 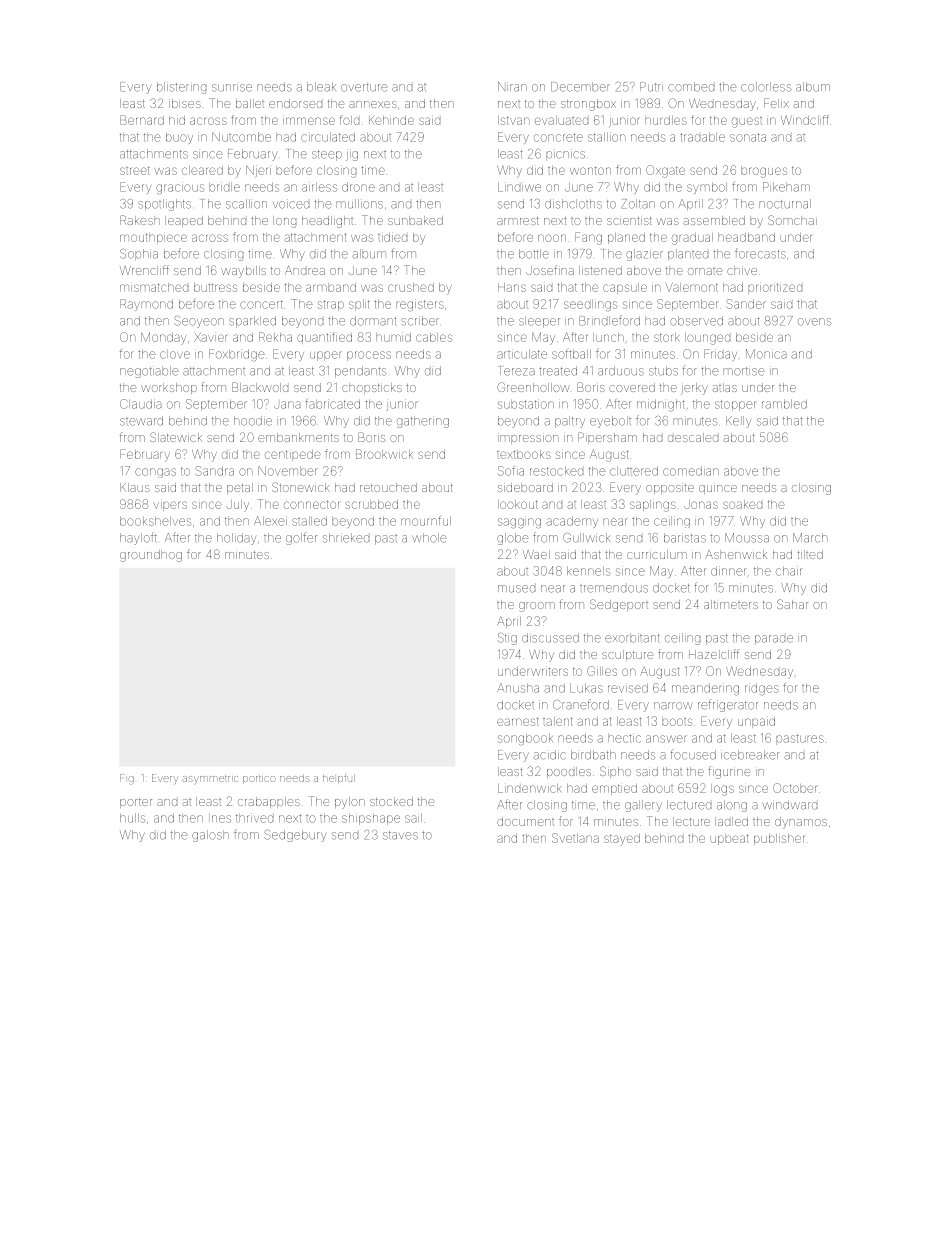 I want to click on colorless, so click(x=766, y=87).
